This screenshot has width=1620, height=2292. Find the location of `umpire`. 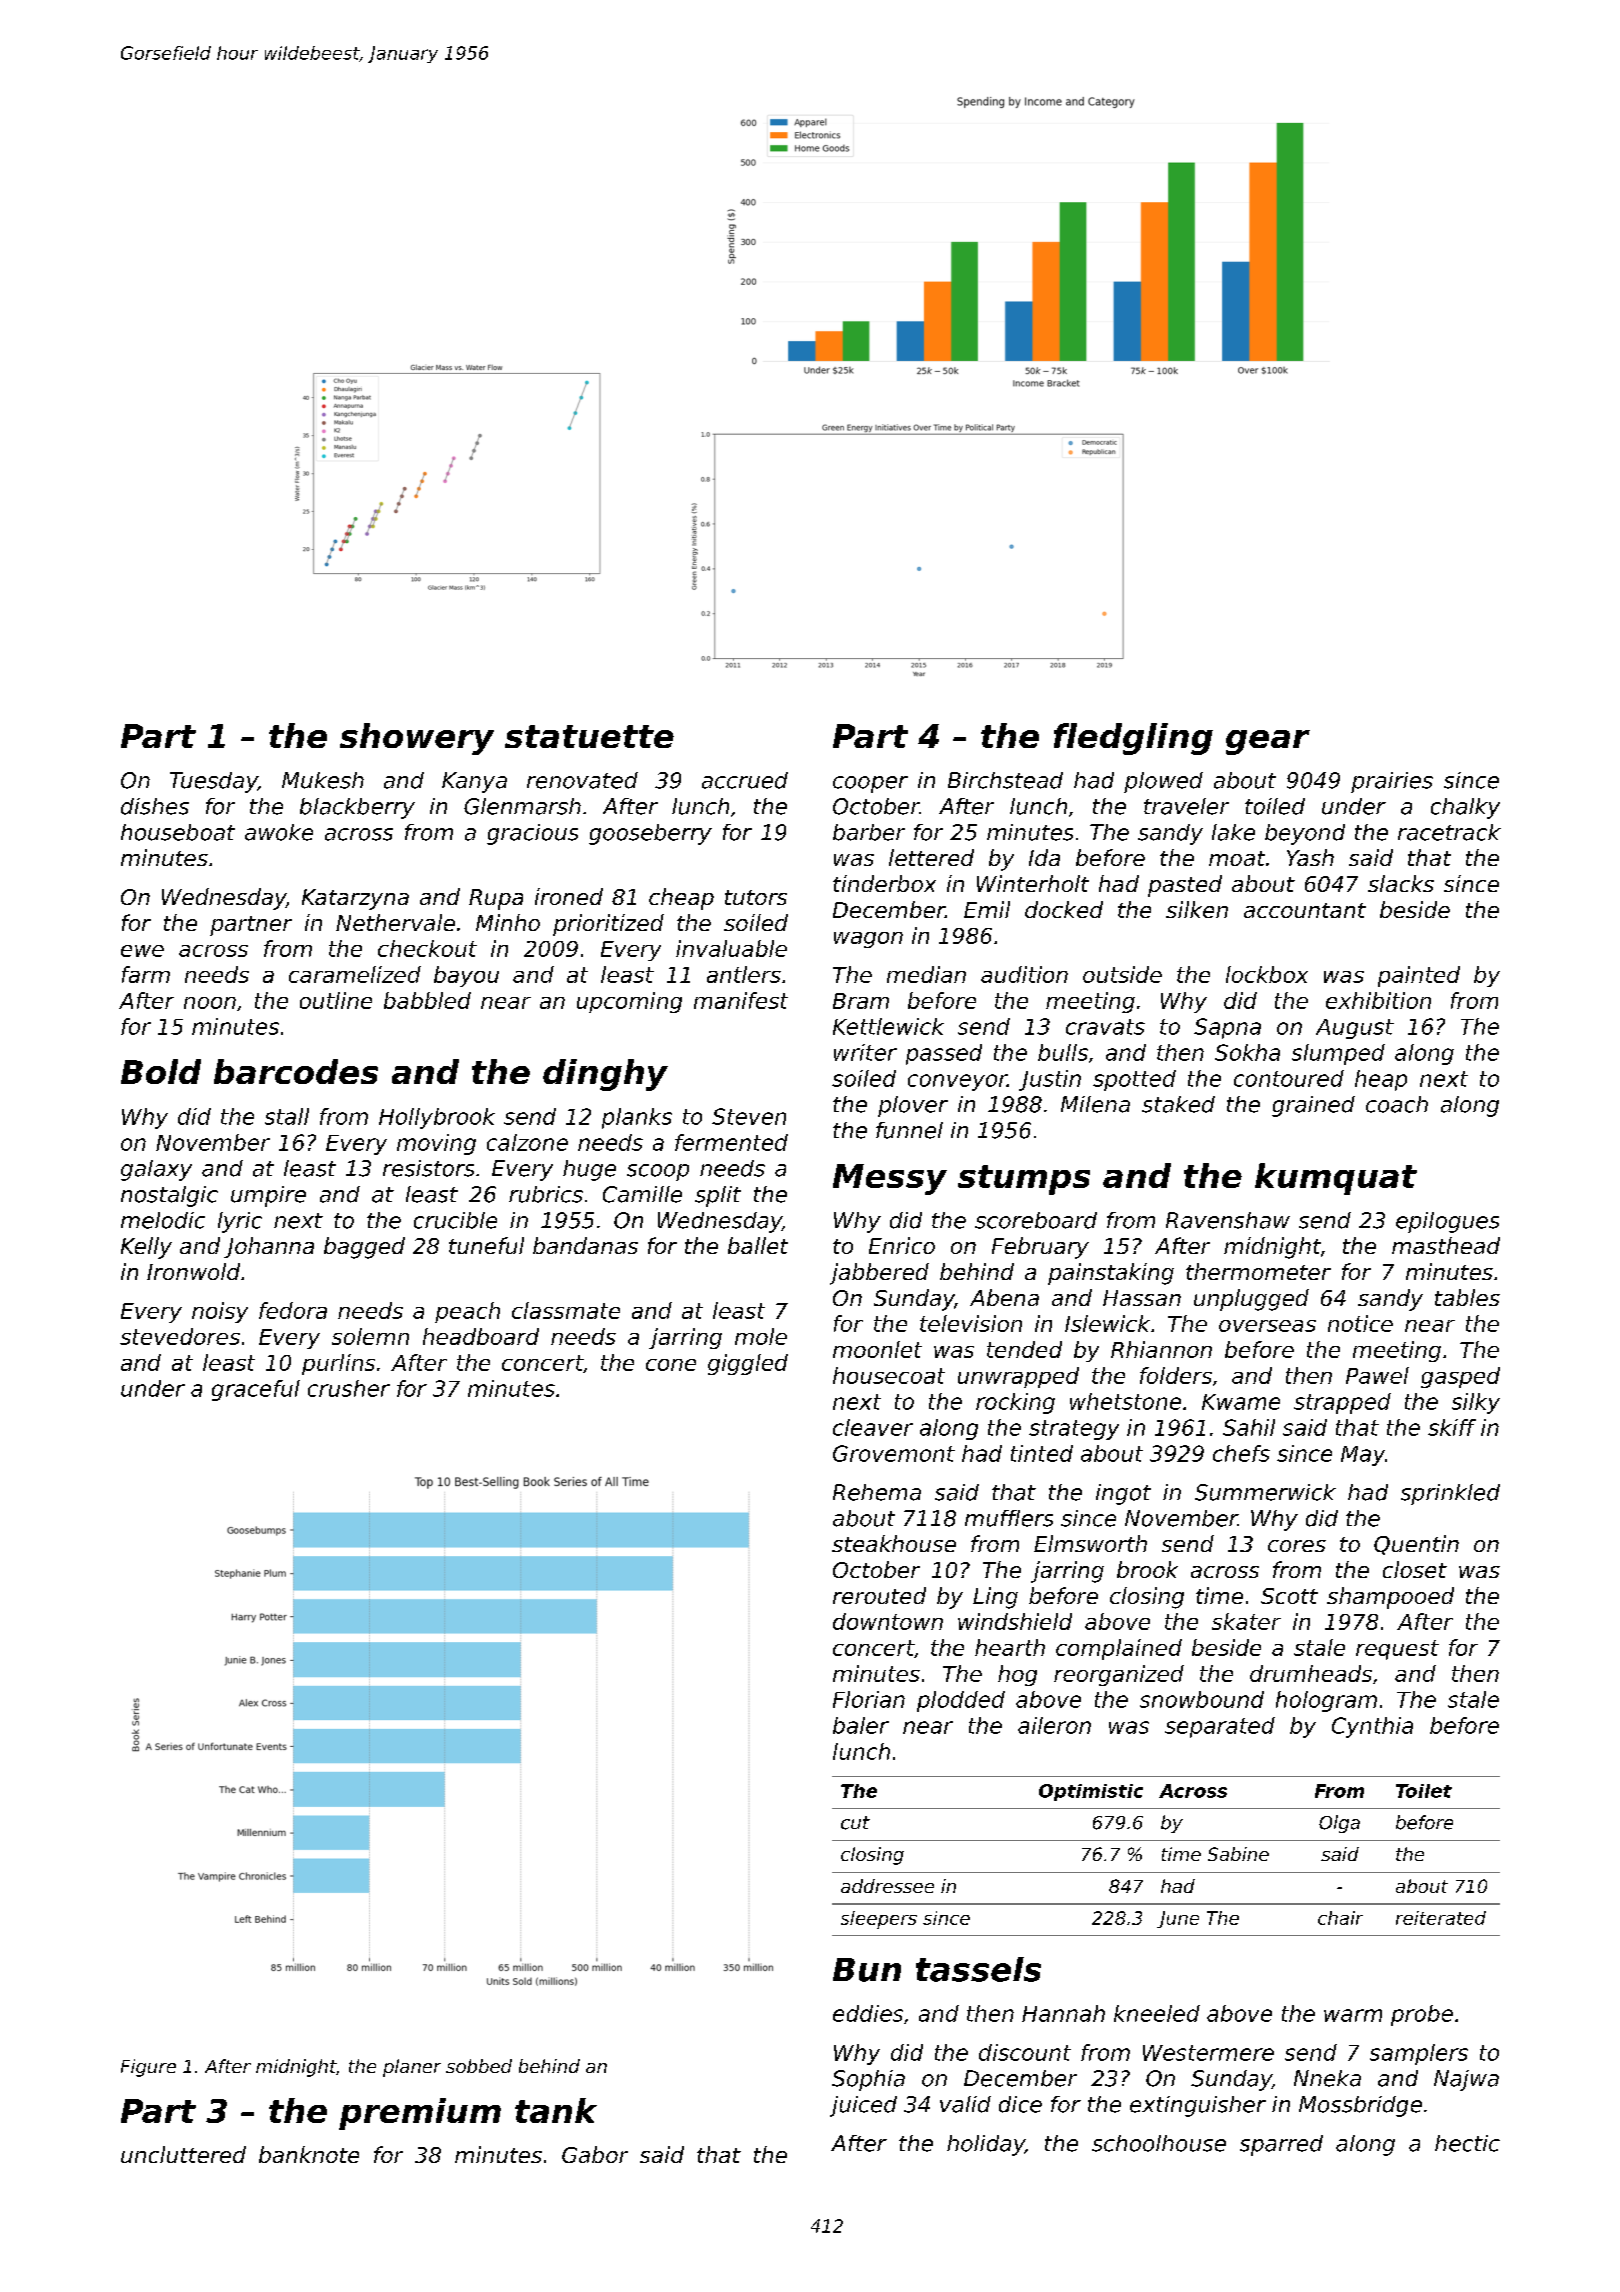

umpire is located at coordinates (268, 1196).
